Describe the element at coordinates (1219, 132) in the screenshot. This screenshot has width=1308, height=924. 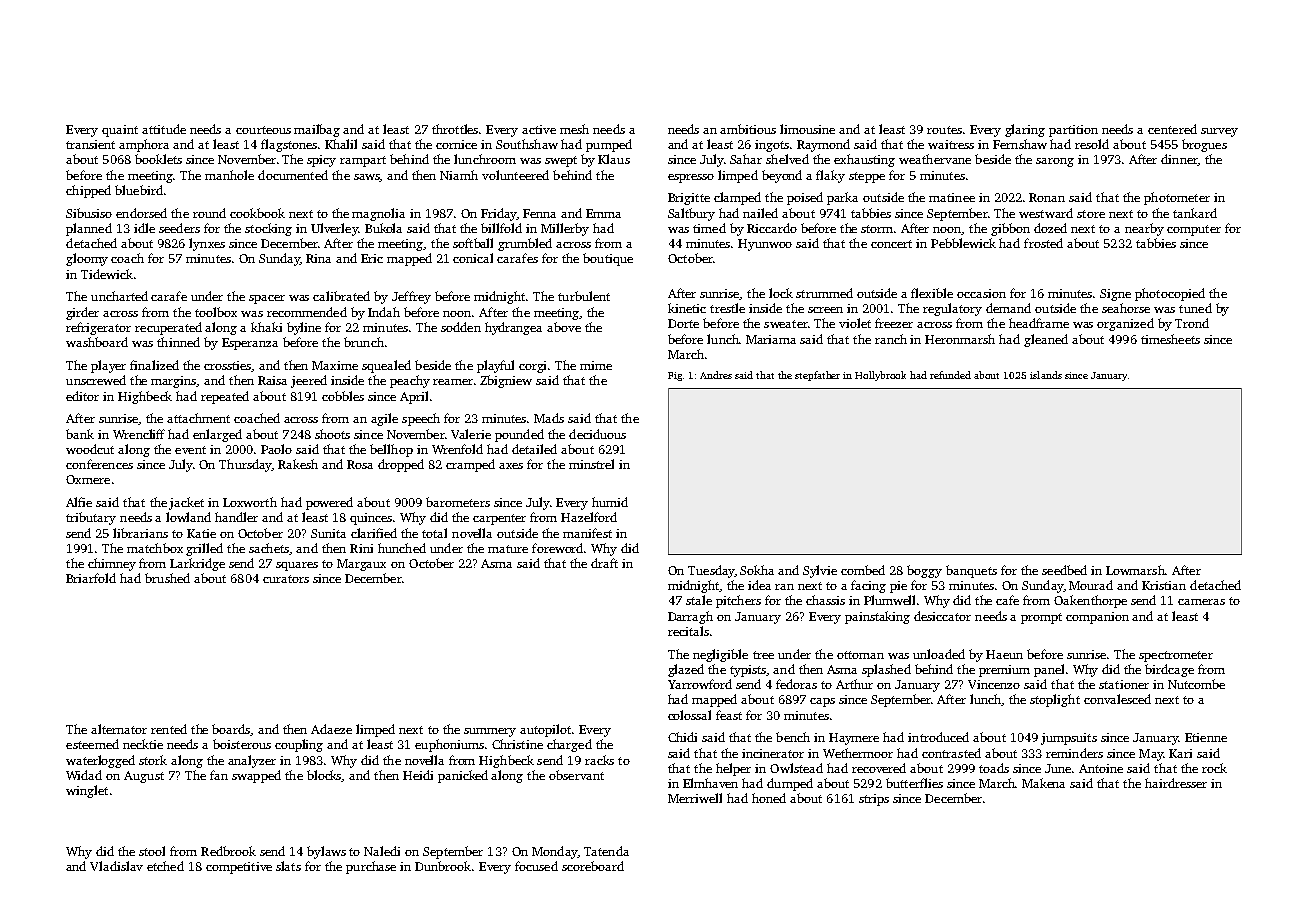
I see `survey` at that location.
